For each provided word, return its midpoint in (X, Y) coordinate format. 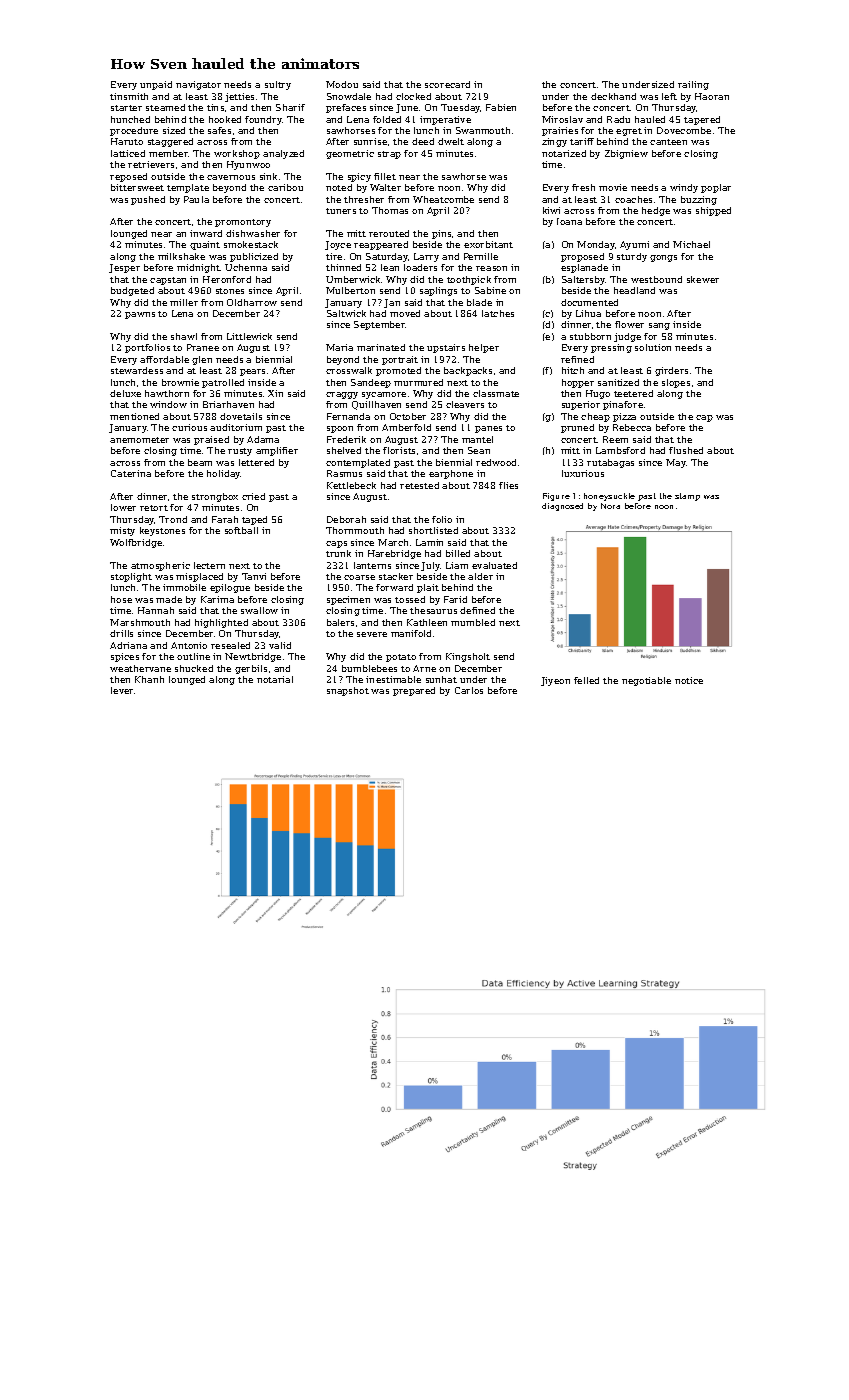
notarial (275, 679)
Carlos (469, 690)
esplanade (584, 268)
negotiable (646, 681)
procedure (134, 131)
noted (339, 187)
